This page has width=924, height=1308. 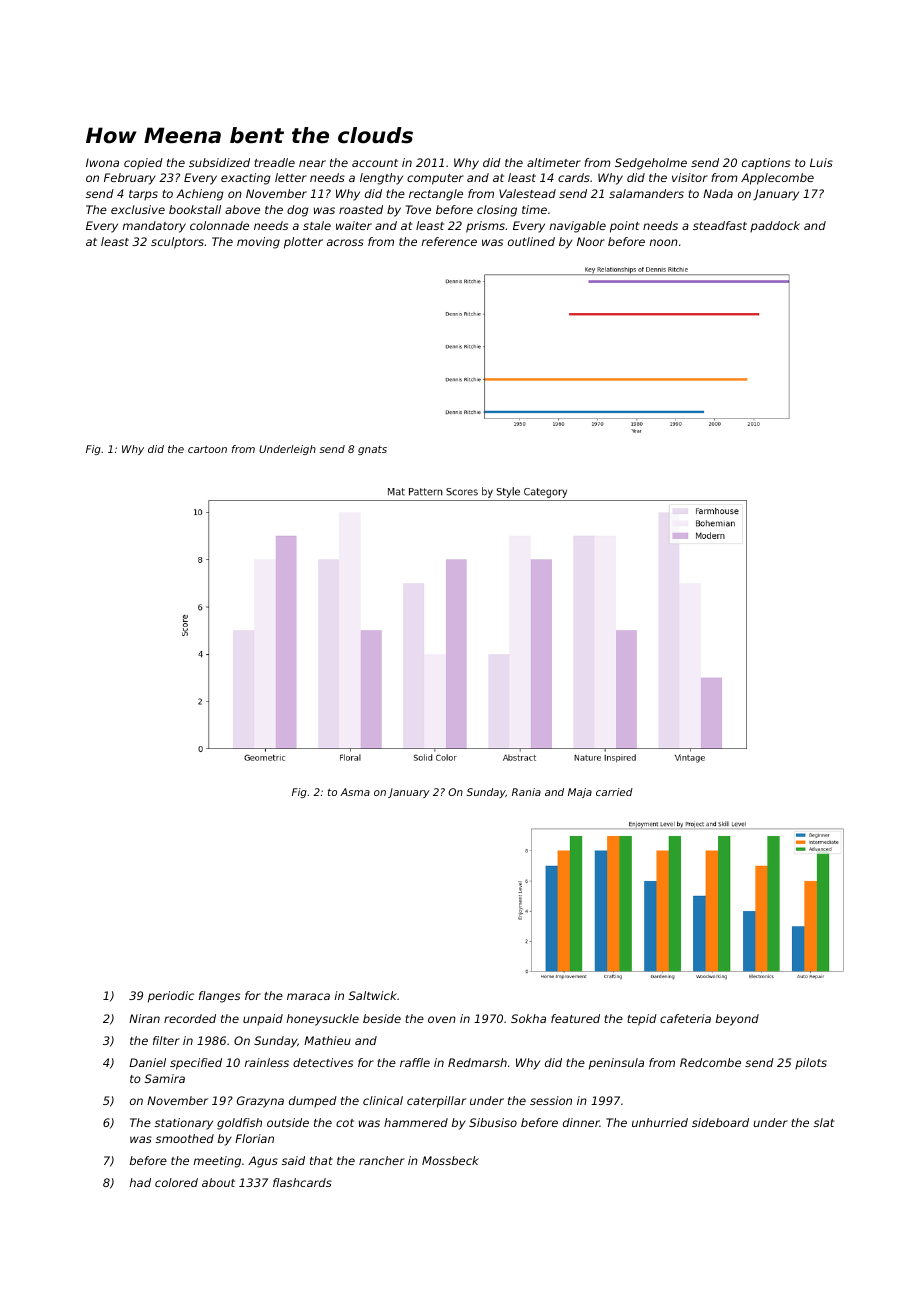 I want to click on periodic, so click(x=171, y=997).
